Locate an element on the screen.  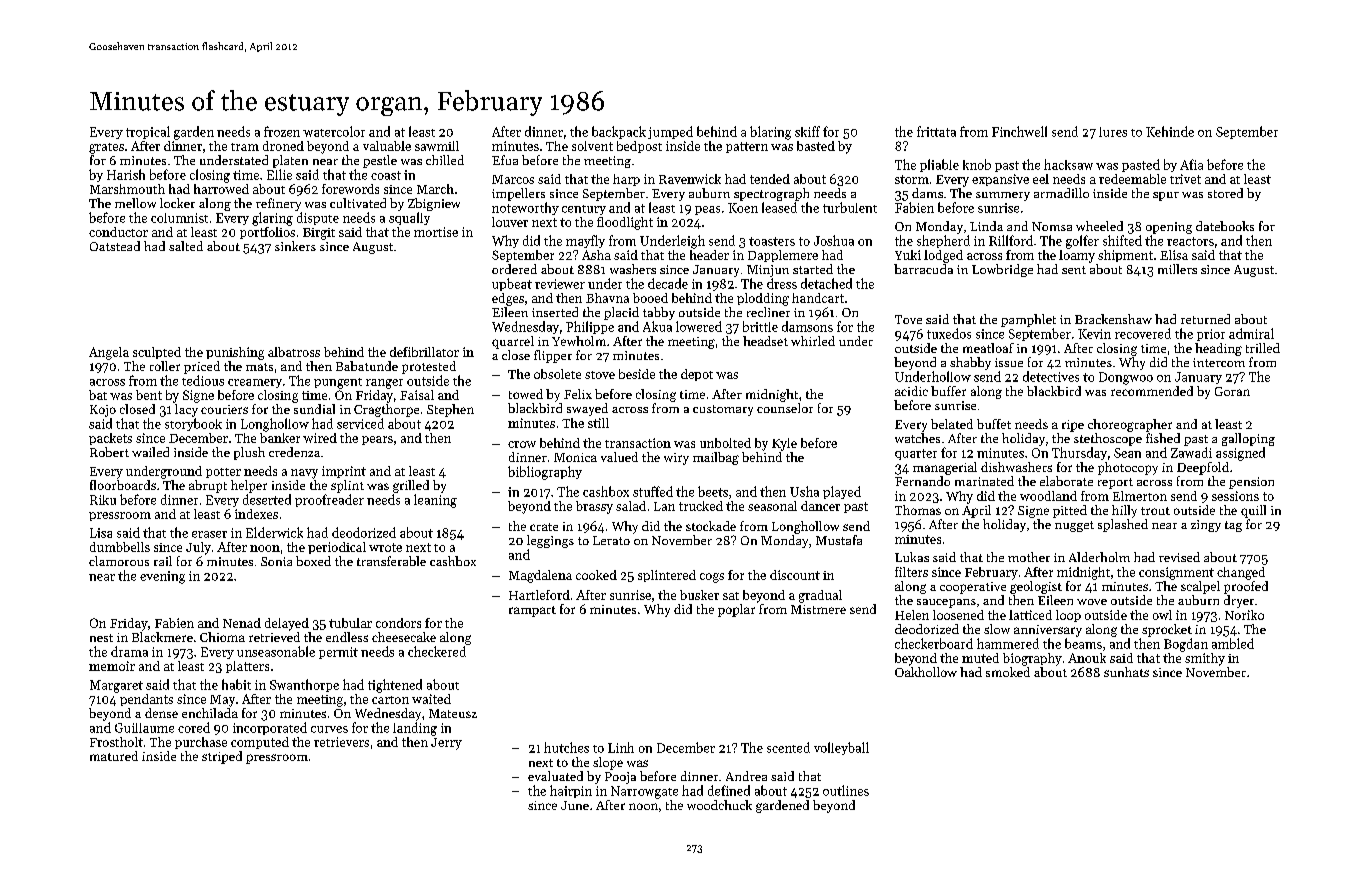
hairpin is located at coordinates (571, 791).
